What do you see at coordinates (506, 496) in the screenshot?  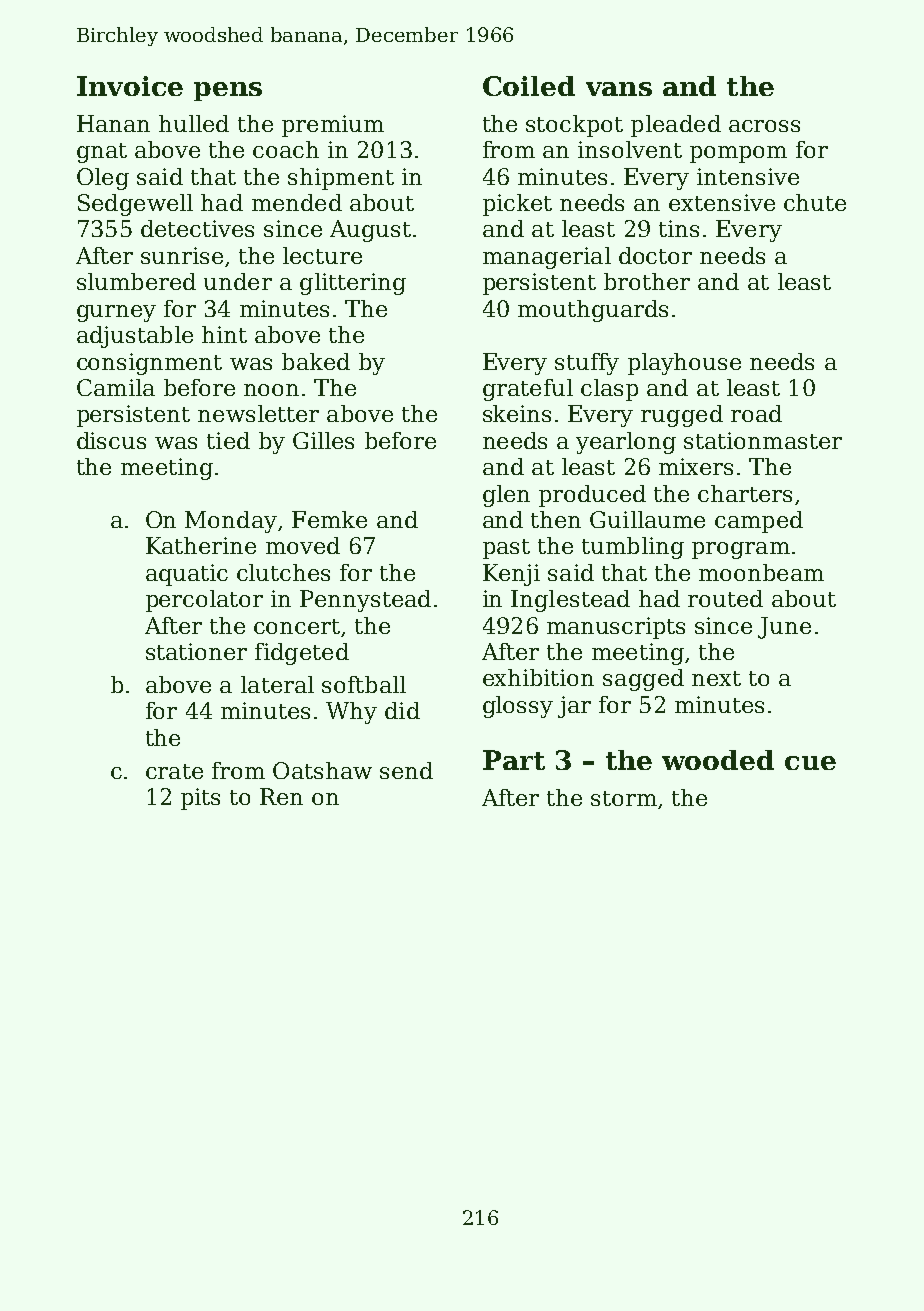 I see `glen` at bounding box center [506, 496].
